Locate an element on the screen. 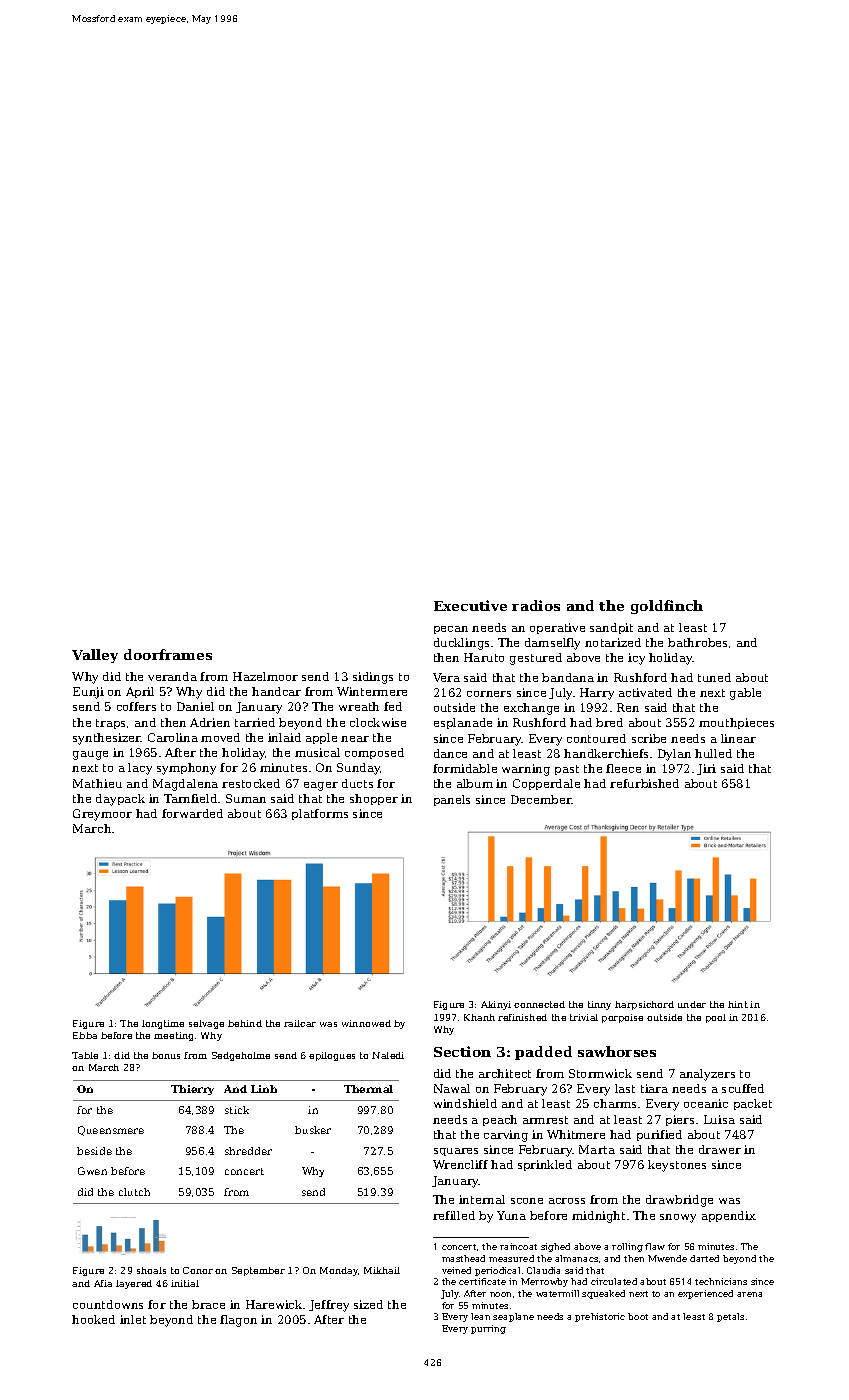 The image size is (849, 1400). apple is located at coordinates (321, 738).
